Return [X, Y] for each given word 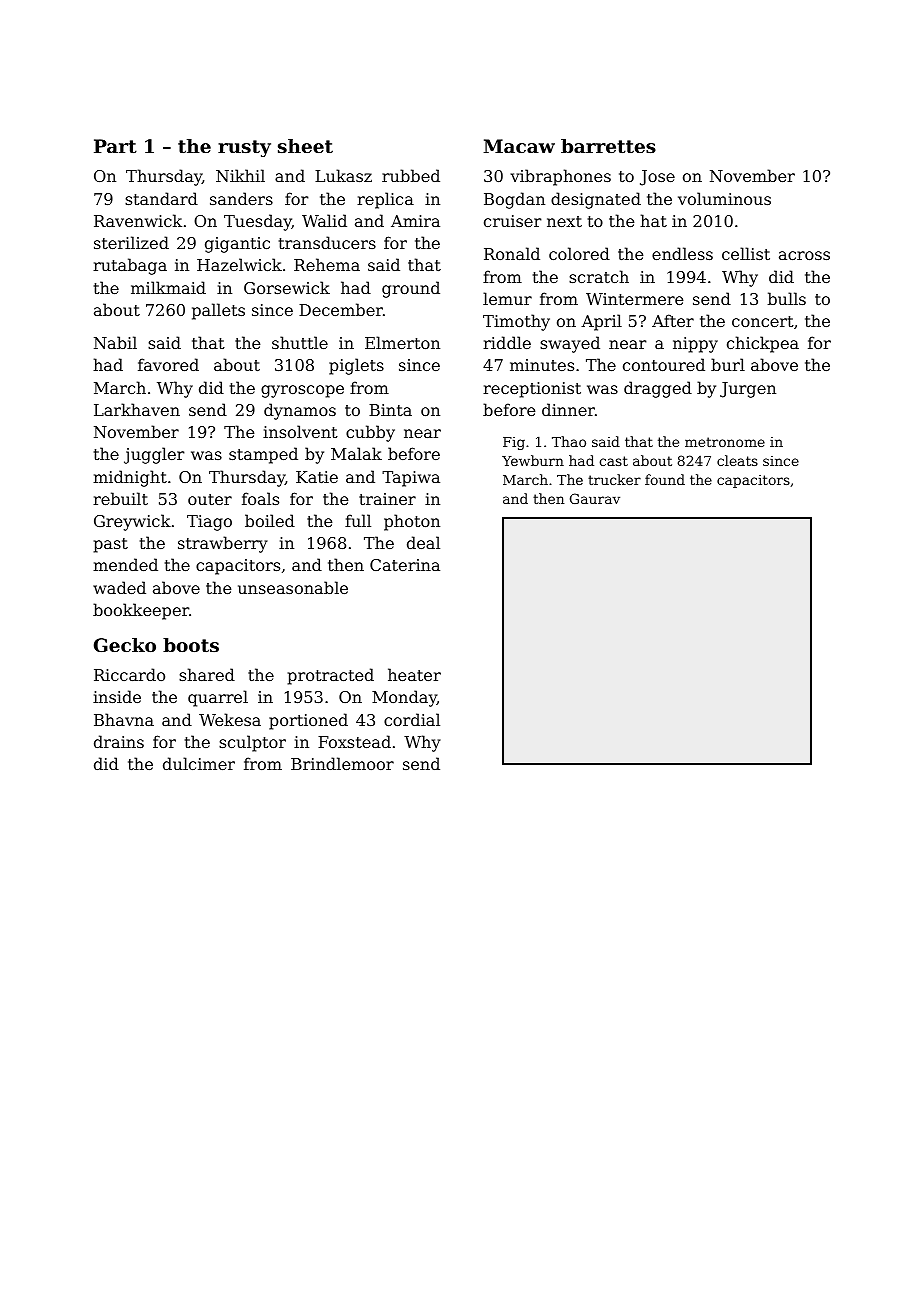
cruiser [513, 221]
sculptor [252, 743]
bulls [787, 298]
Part [115, 146]
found [665, 479]
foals [260, 498]
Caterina [405, 565]
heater [414, 674]
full [358, 520]
